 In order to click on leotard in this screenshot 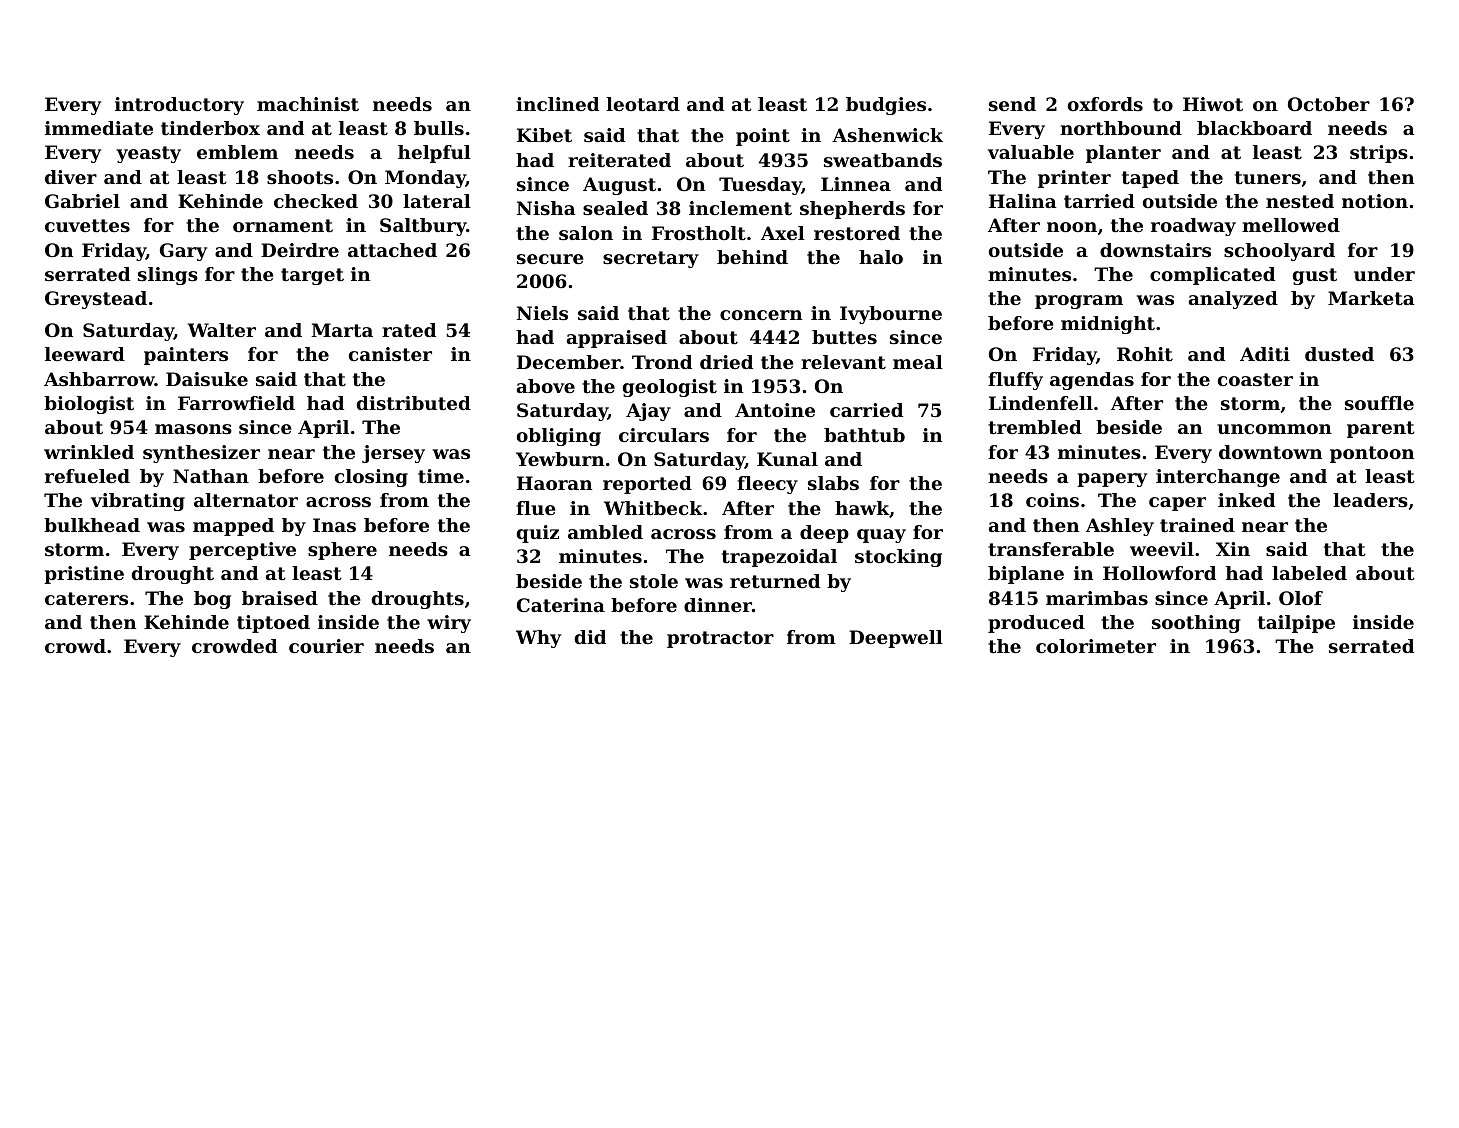, I will do `click(643, 104)`.
